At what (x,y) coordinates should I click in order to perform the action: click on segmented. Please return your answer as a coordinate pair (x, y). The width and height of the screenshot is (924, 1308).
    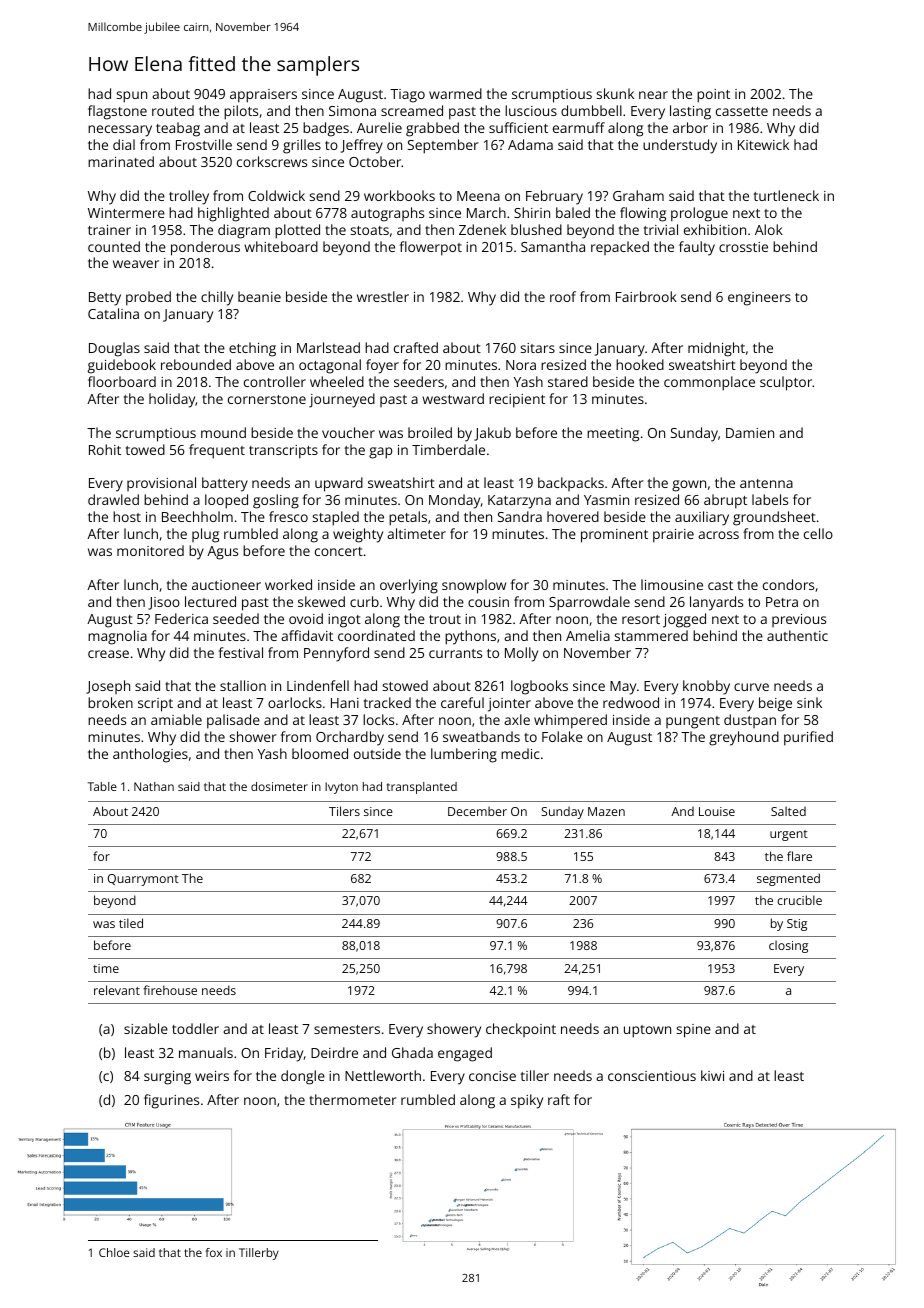
    Looking at the image, I should click on (788, 879).
